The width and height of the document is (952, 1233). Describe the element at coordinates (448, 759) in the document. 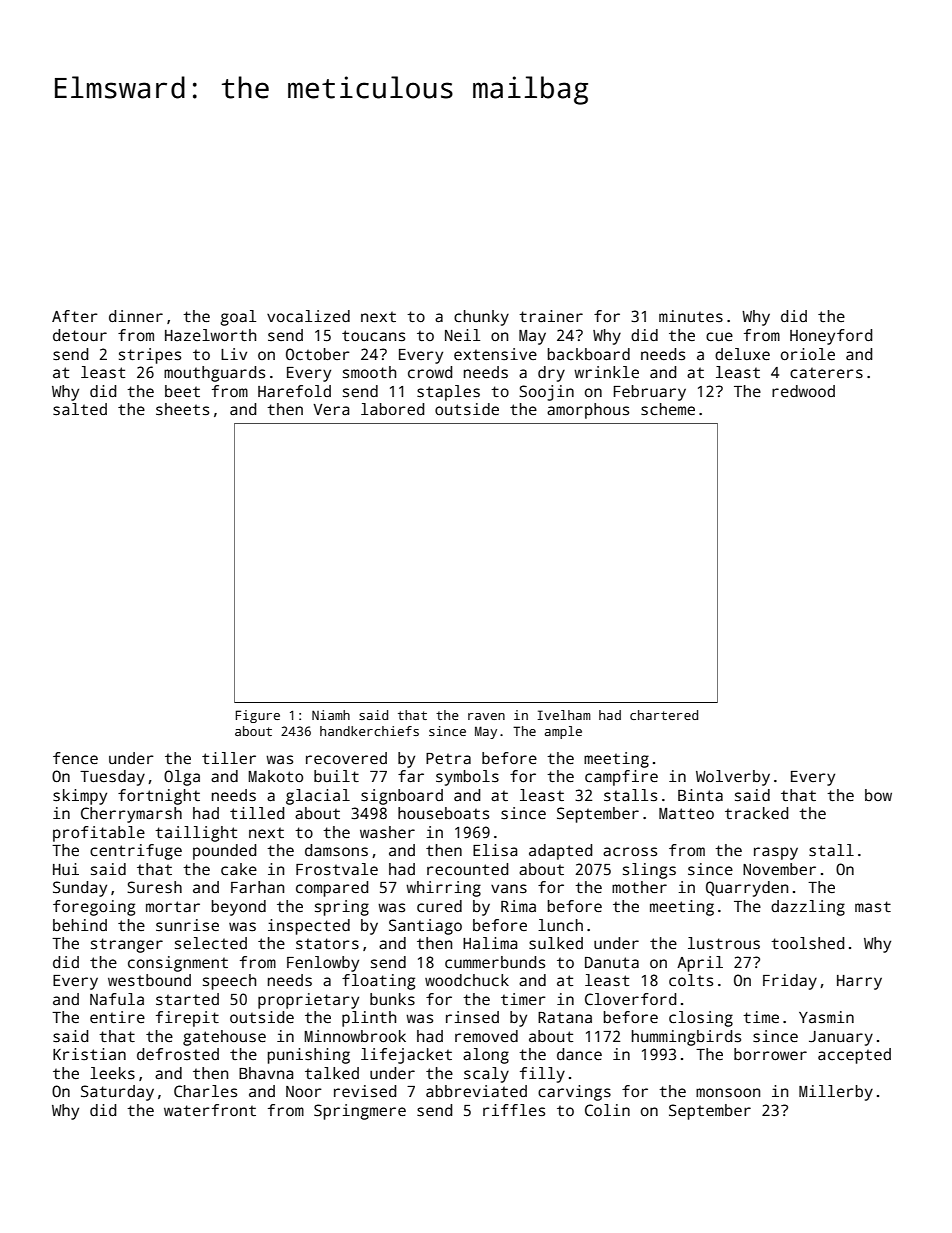

I see `Petra` at that location.
